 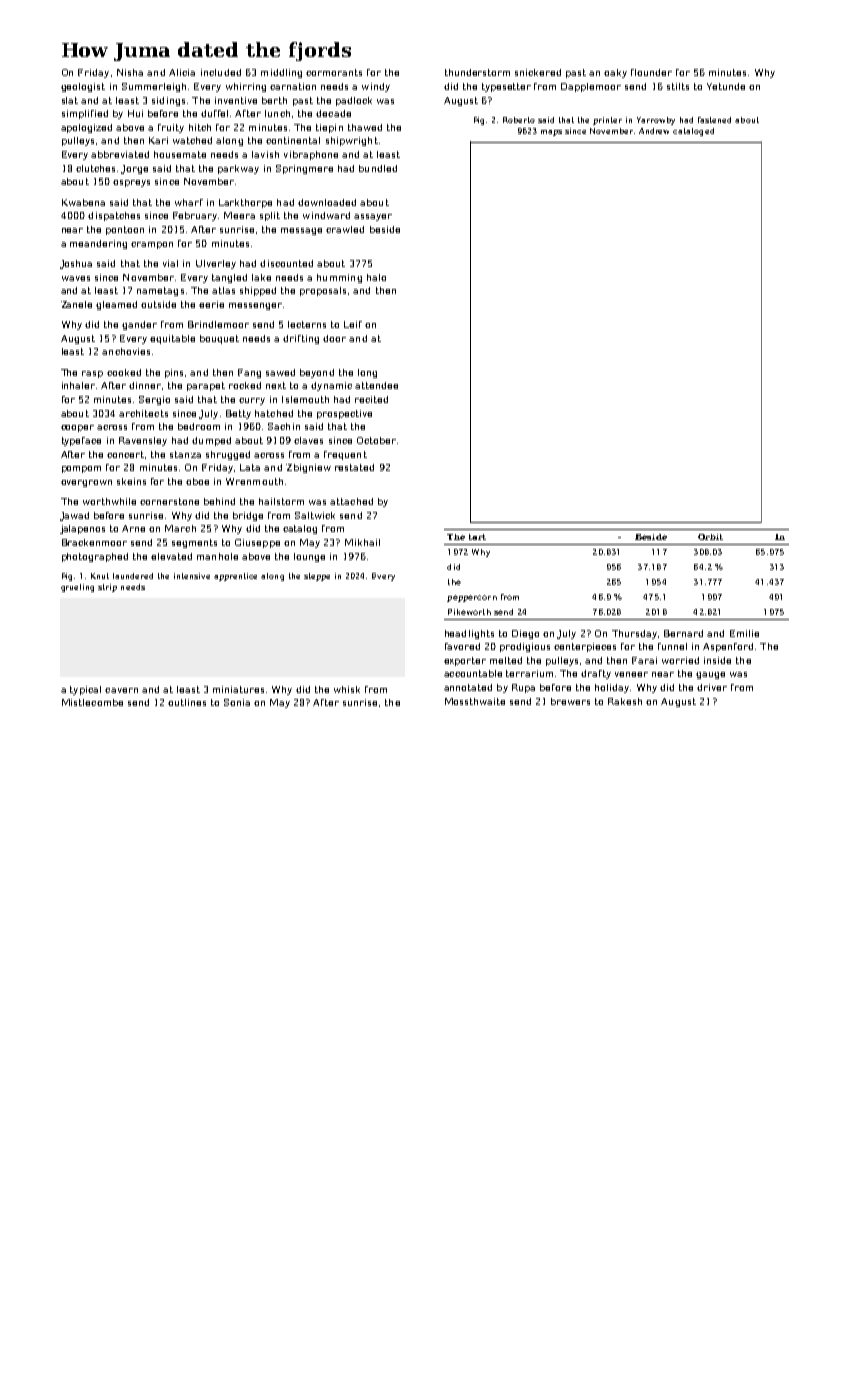 What do you see at coordinates (130, 72) in the screenshot?
I see `Nisha` at bounding box center [130, 72].
